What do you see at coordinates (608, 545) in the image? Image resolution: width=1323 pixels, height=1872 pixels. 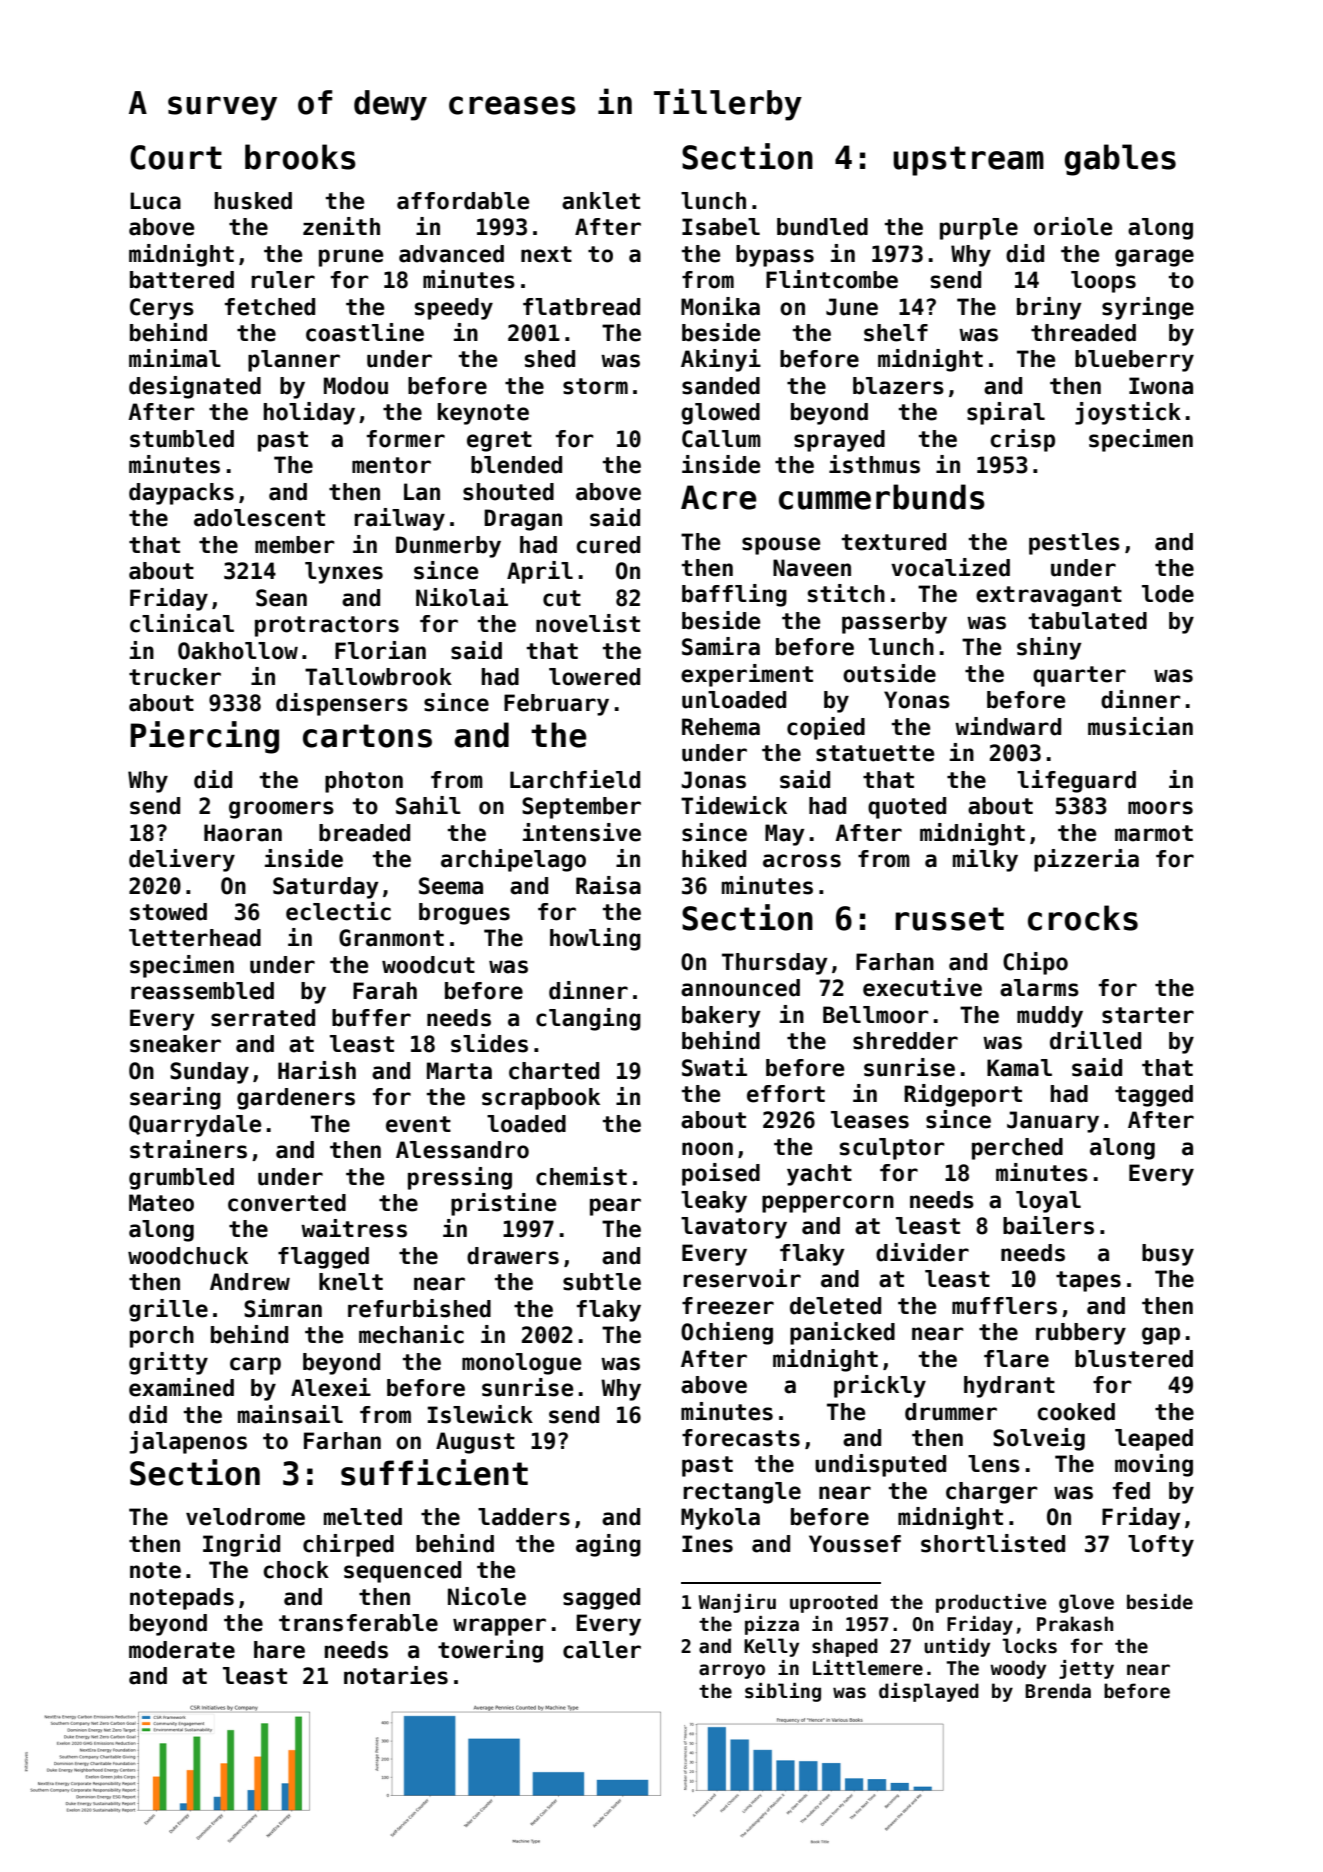 I see `cured` at bounding box center [608, 545].
